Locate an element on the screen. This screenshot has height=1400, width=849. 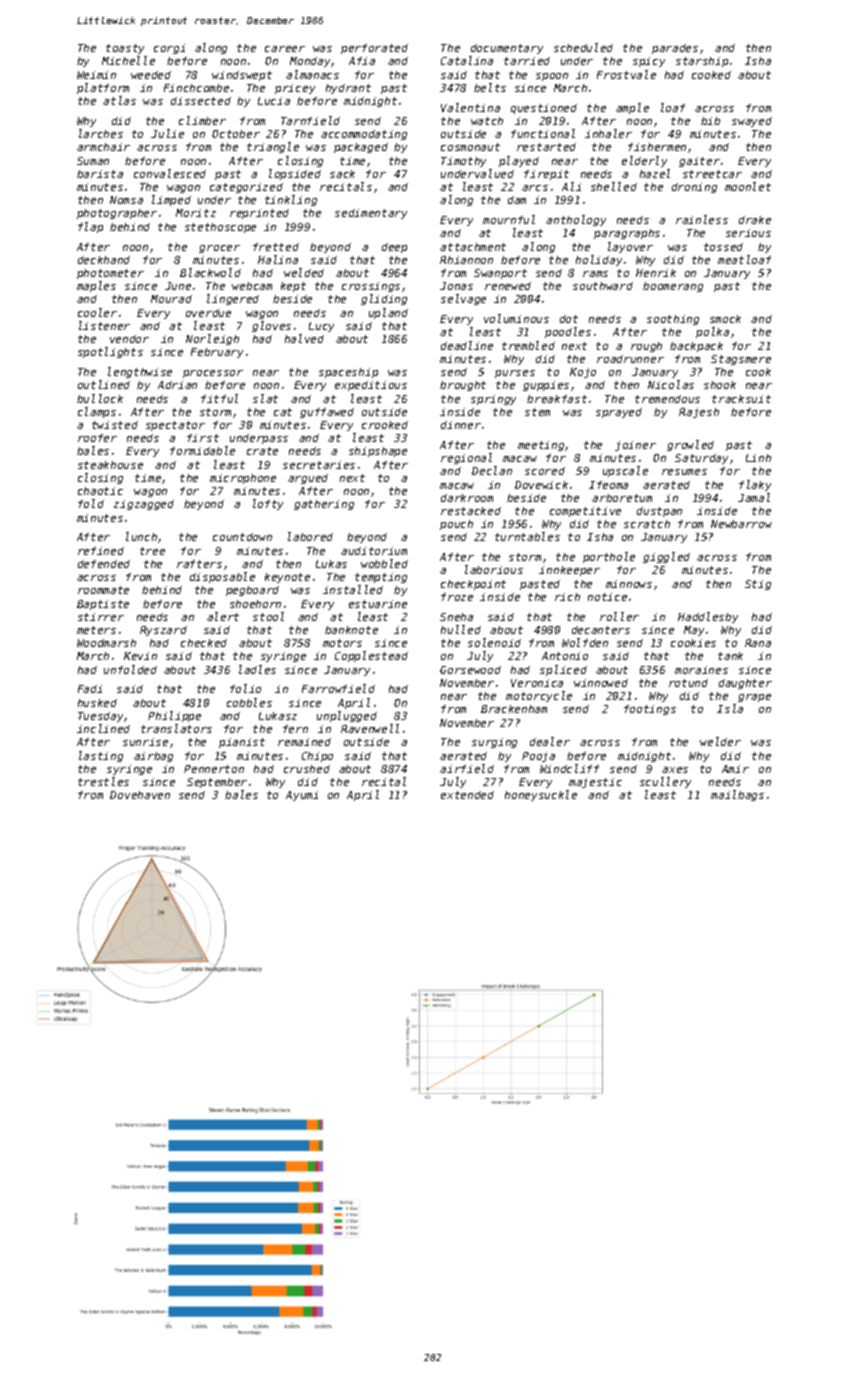
pouch is located at coordinates (456, 525).
